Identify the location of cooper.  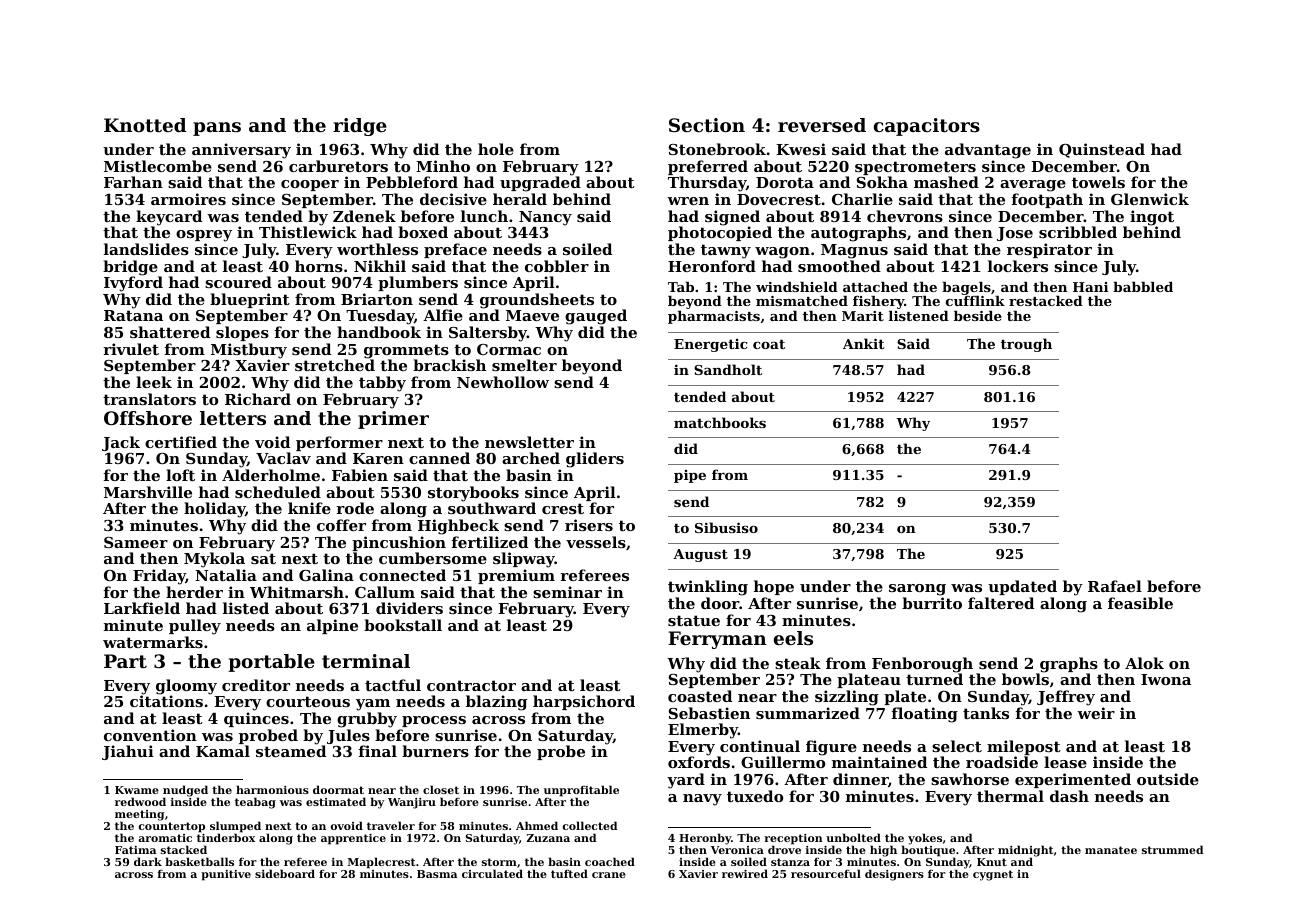
(310, 185).
